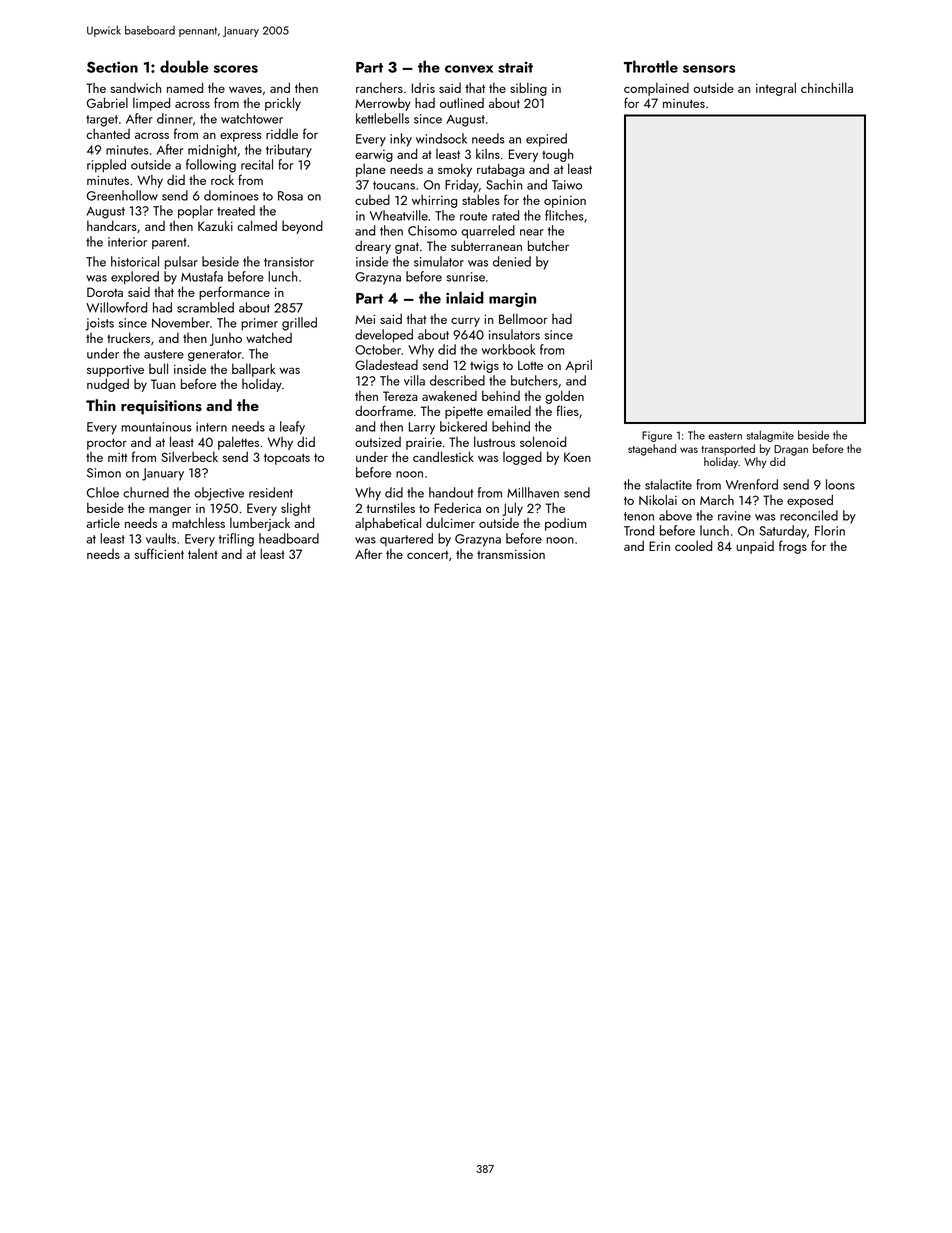 The image size is (952, 1233). I want to click on article, so click(103, 522).
